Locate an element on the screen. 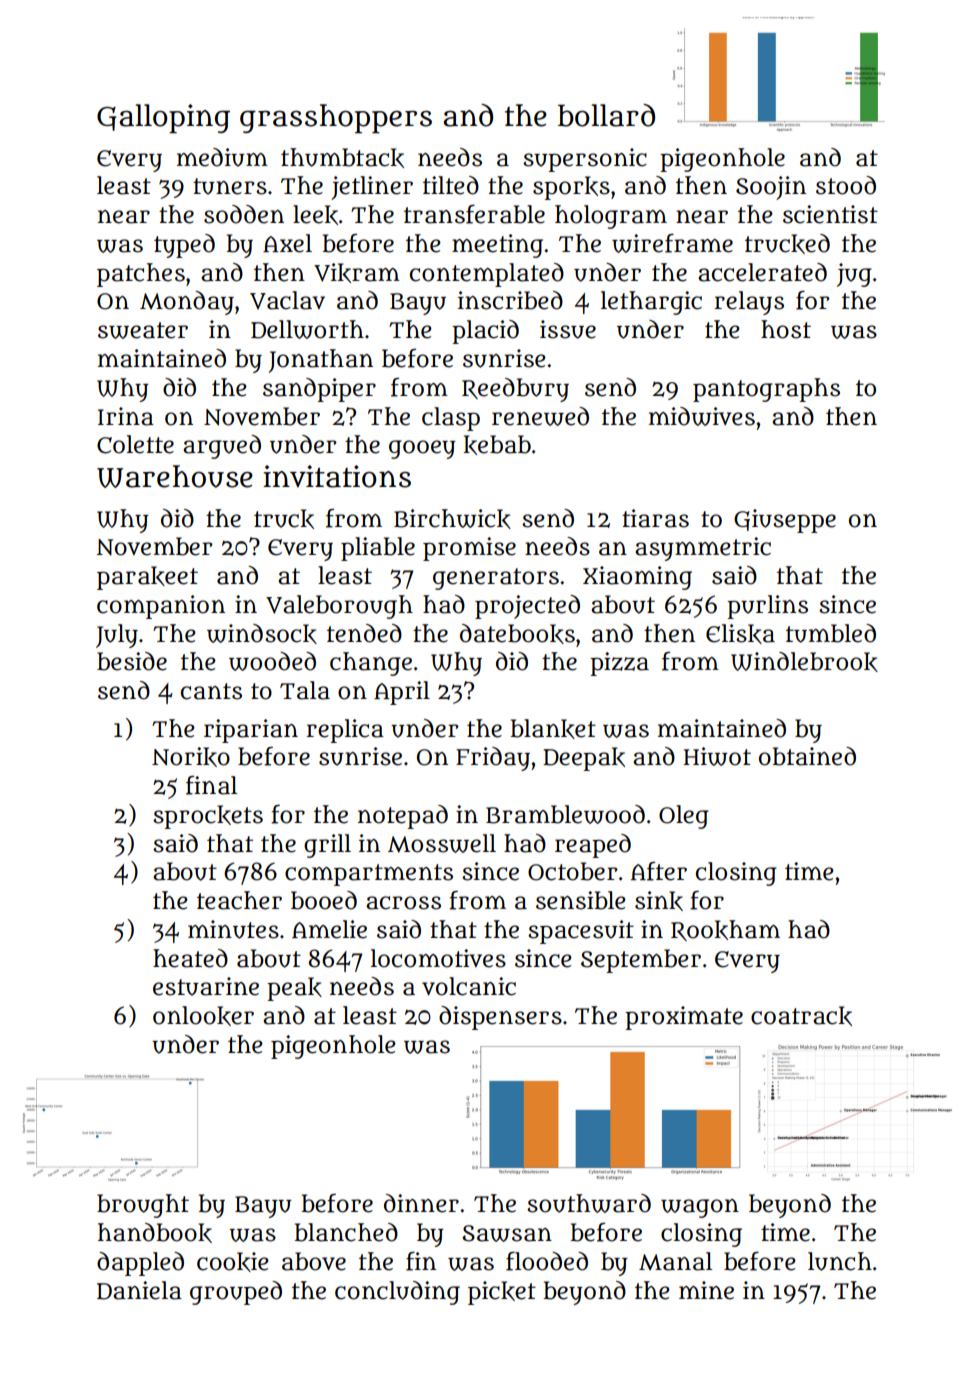 This screenshot has height=1384, width=974. compartments is located at coordinates (369, 875).
